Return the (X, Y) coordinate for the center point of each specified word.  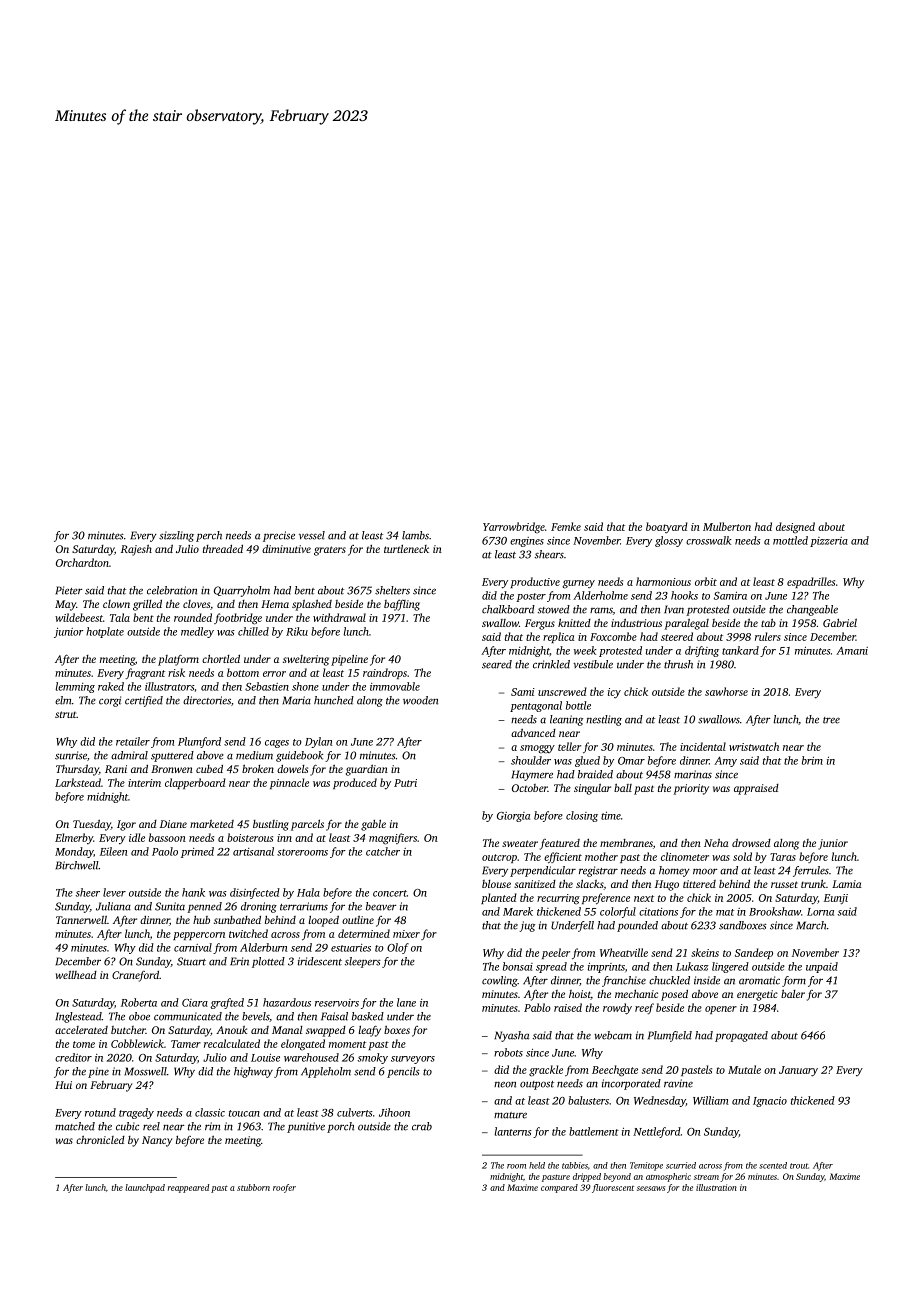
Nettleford (657, 1132)
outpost (537, 1085)
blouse (496, 884)
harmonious (663, 581)
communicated (188, 1016)
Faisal (334, 1016)
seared (497, 664)
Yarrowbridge (514, 528)
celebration (172, 590)
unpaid (822, 967)
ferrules (811, 871)
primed (197, 852)
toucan (244, 1113)
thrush (678, 664)
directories (207, 700)
